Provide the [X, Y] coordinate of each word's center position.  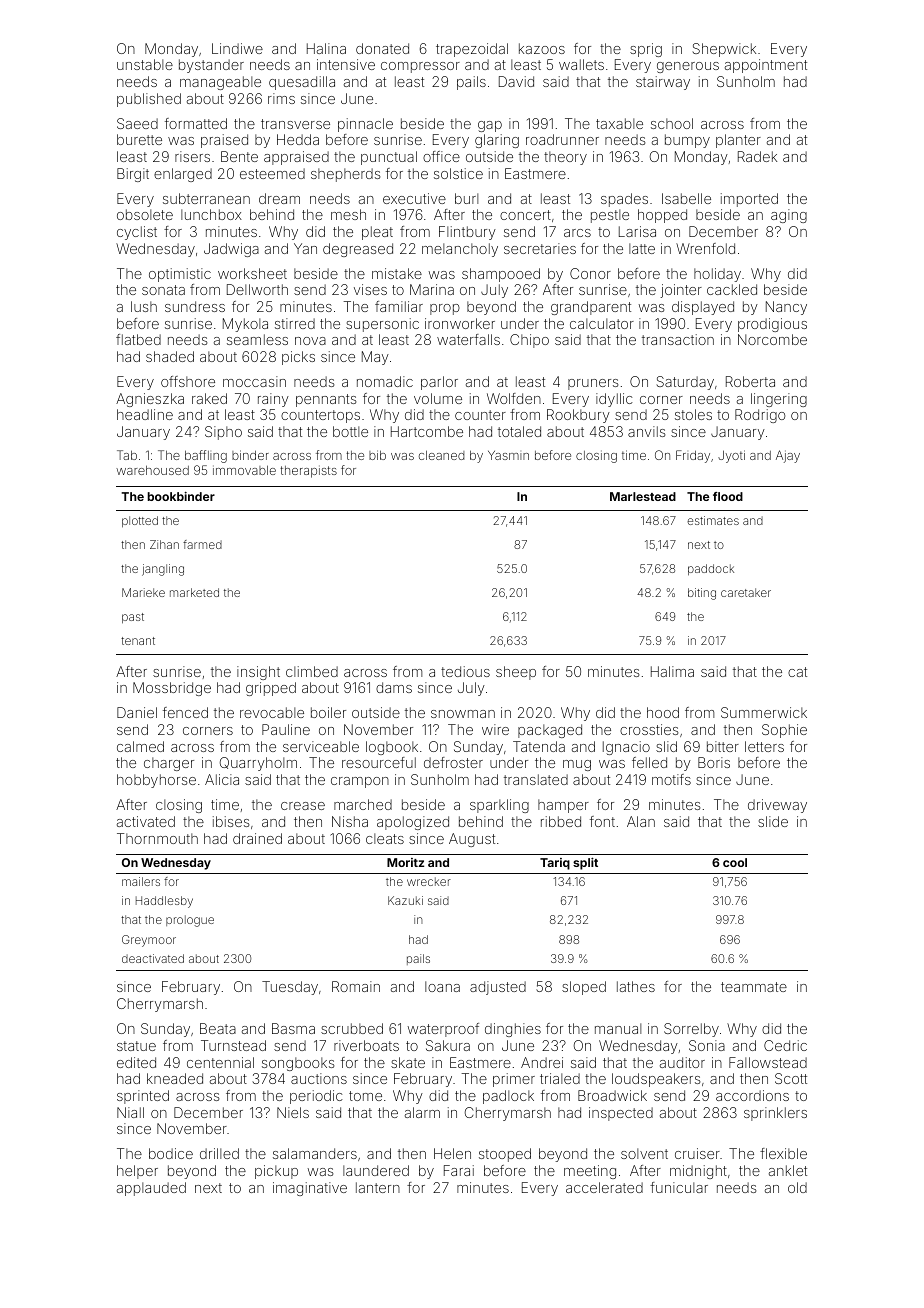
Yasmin [508, 455]
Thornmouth [157, 838]
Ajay [788, 456]
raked [209, 398]
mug [577, 765]
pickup [276, 1172]
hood [663, 712]
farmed [202, 544]
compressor [420, 67]
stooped [505, 1155]
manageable [220, 83]
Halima [672, 671]
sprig [646, 50]
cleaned [442, 455]
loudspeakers [656, 1080]
